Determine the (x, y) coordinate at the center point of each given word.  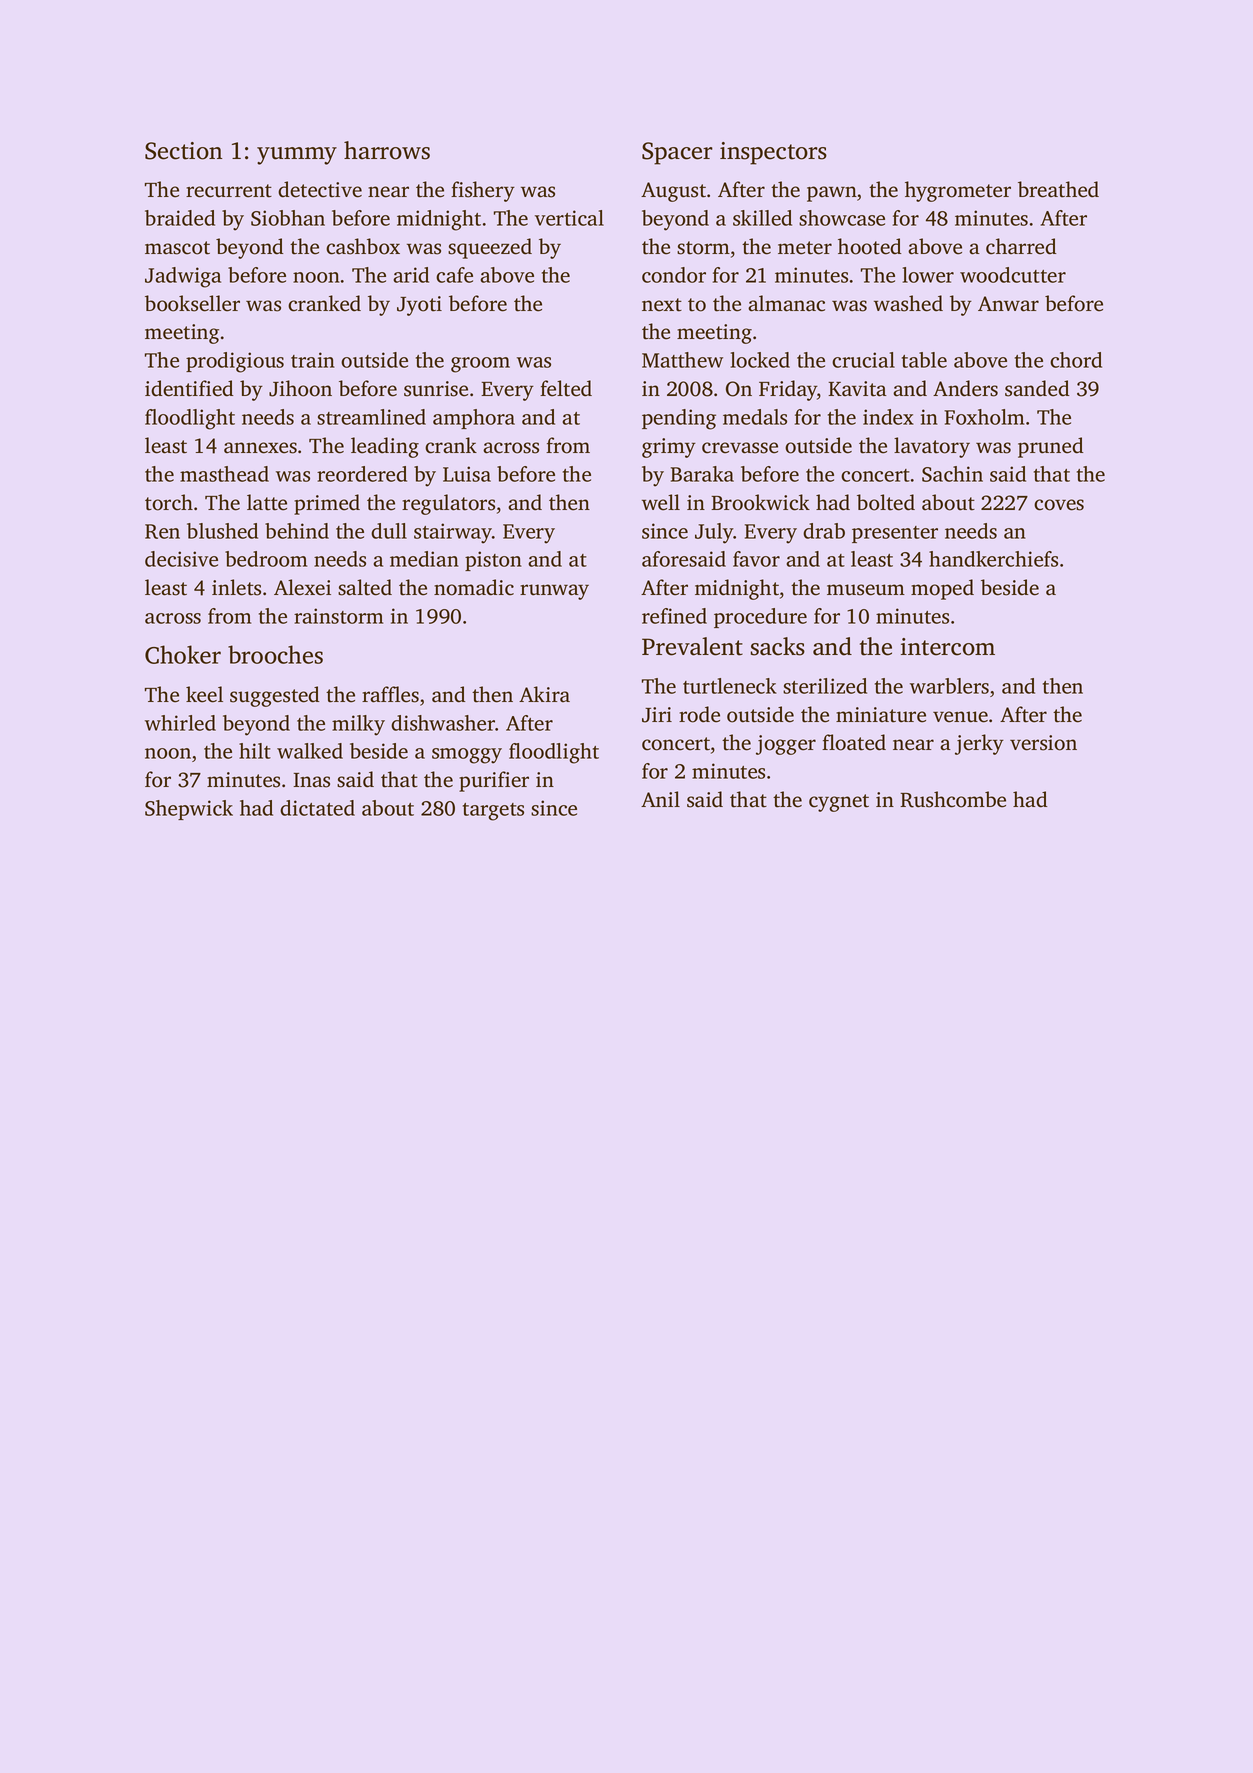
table (924, 360)
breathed (1058, 189)
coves (1059, 505)
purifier (494, 781)
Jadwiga (183, 277)
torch (169, 502)
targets (493, 812)
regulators (448, 504)
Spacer (677, 153)
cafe (454, 275)
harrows (387, 150)
